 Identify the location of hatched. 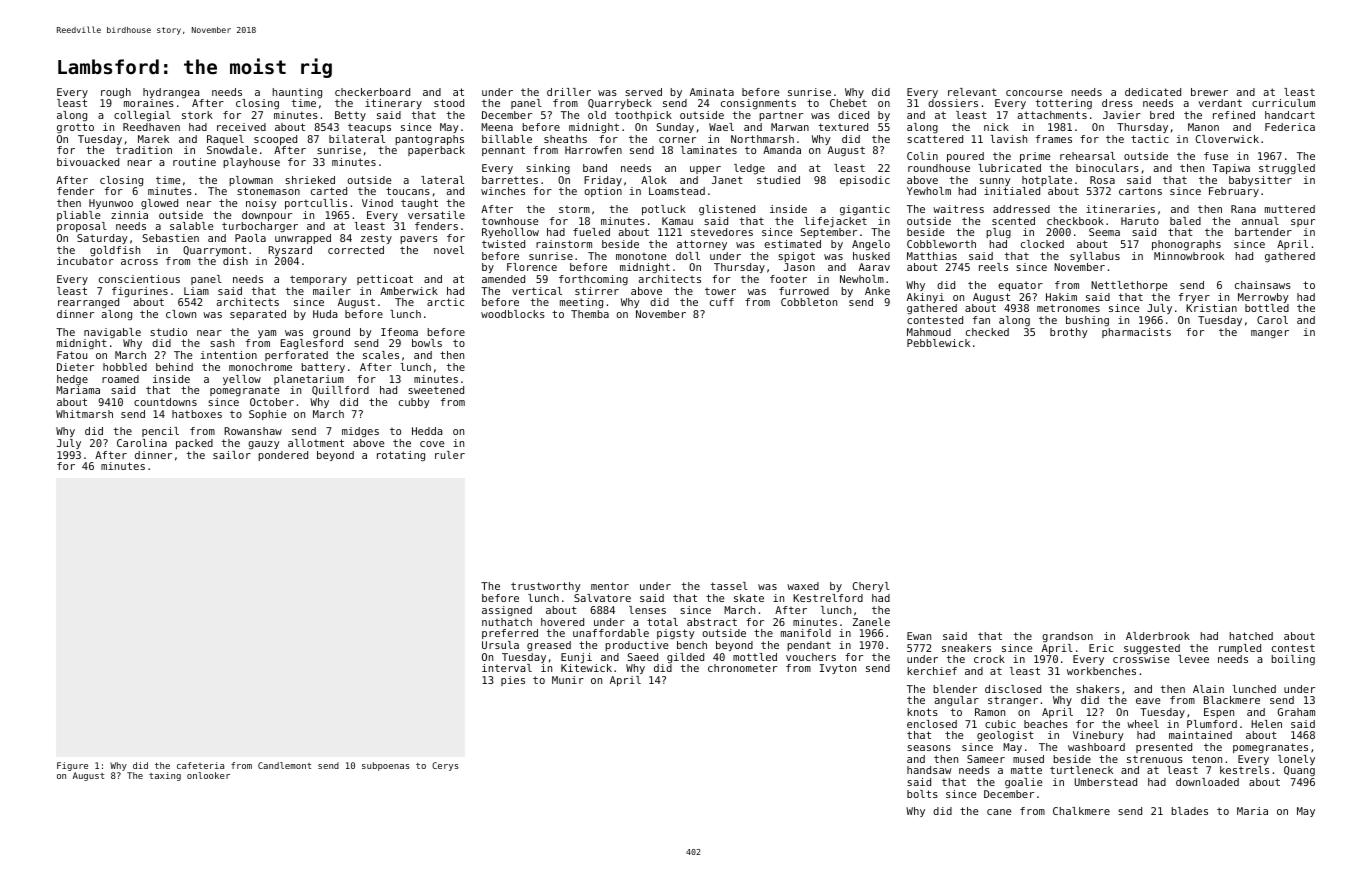
(1251, 636).
